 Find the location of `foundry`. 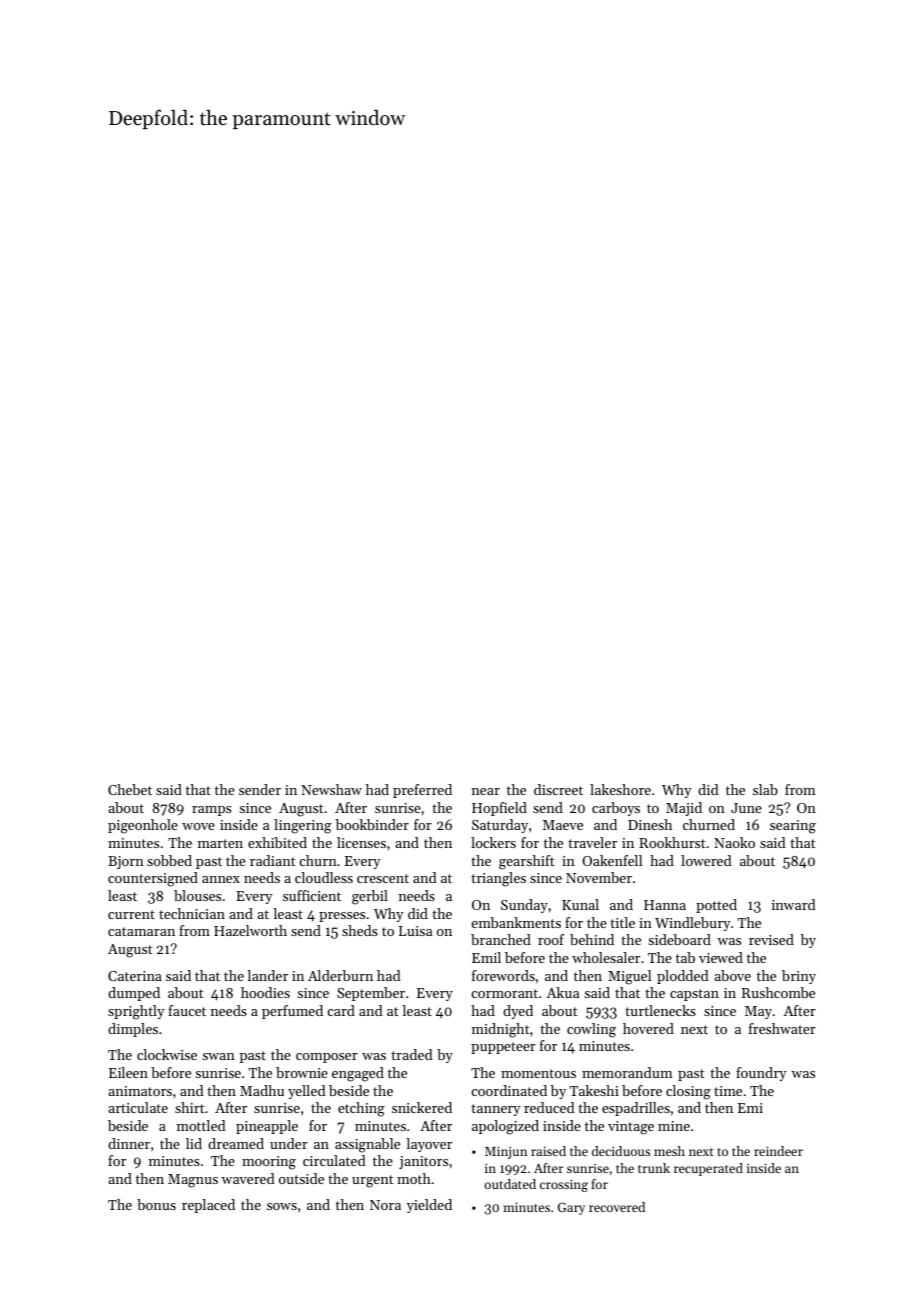

foundry is located at coordinates (761, 1074).
